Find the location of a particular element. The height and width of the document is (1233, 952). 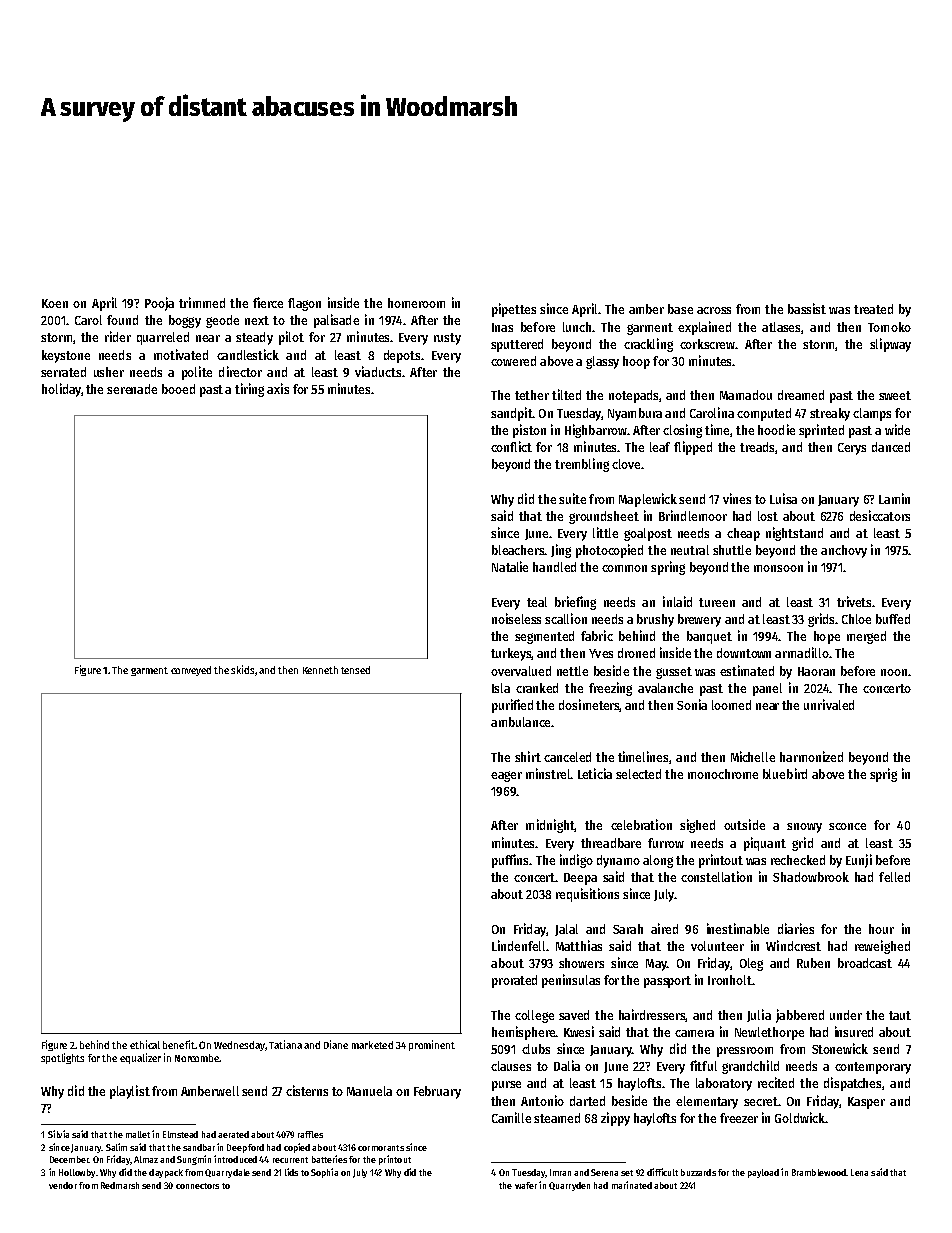

unrivaled is located at coordinates (829, 704).
